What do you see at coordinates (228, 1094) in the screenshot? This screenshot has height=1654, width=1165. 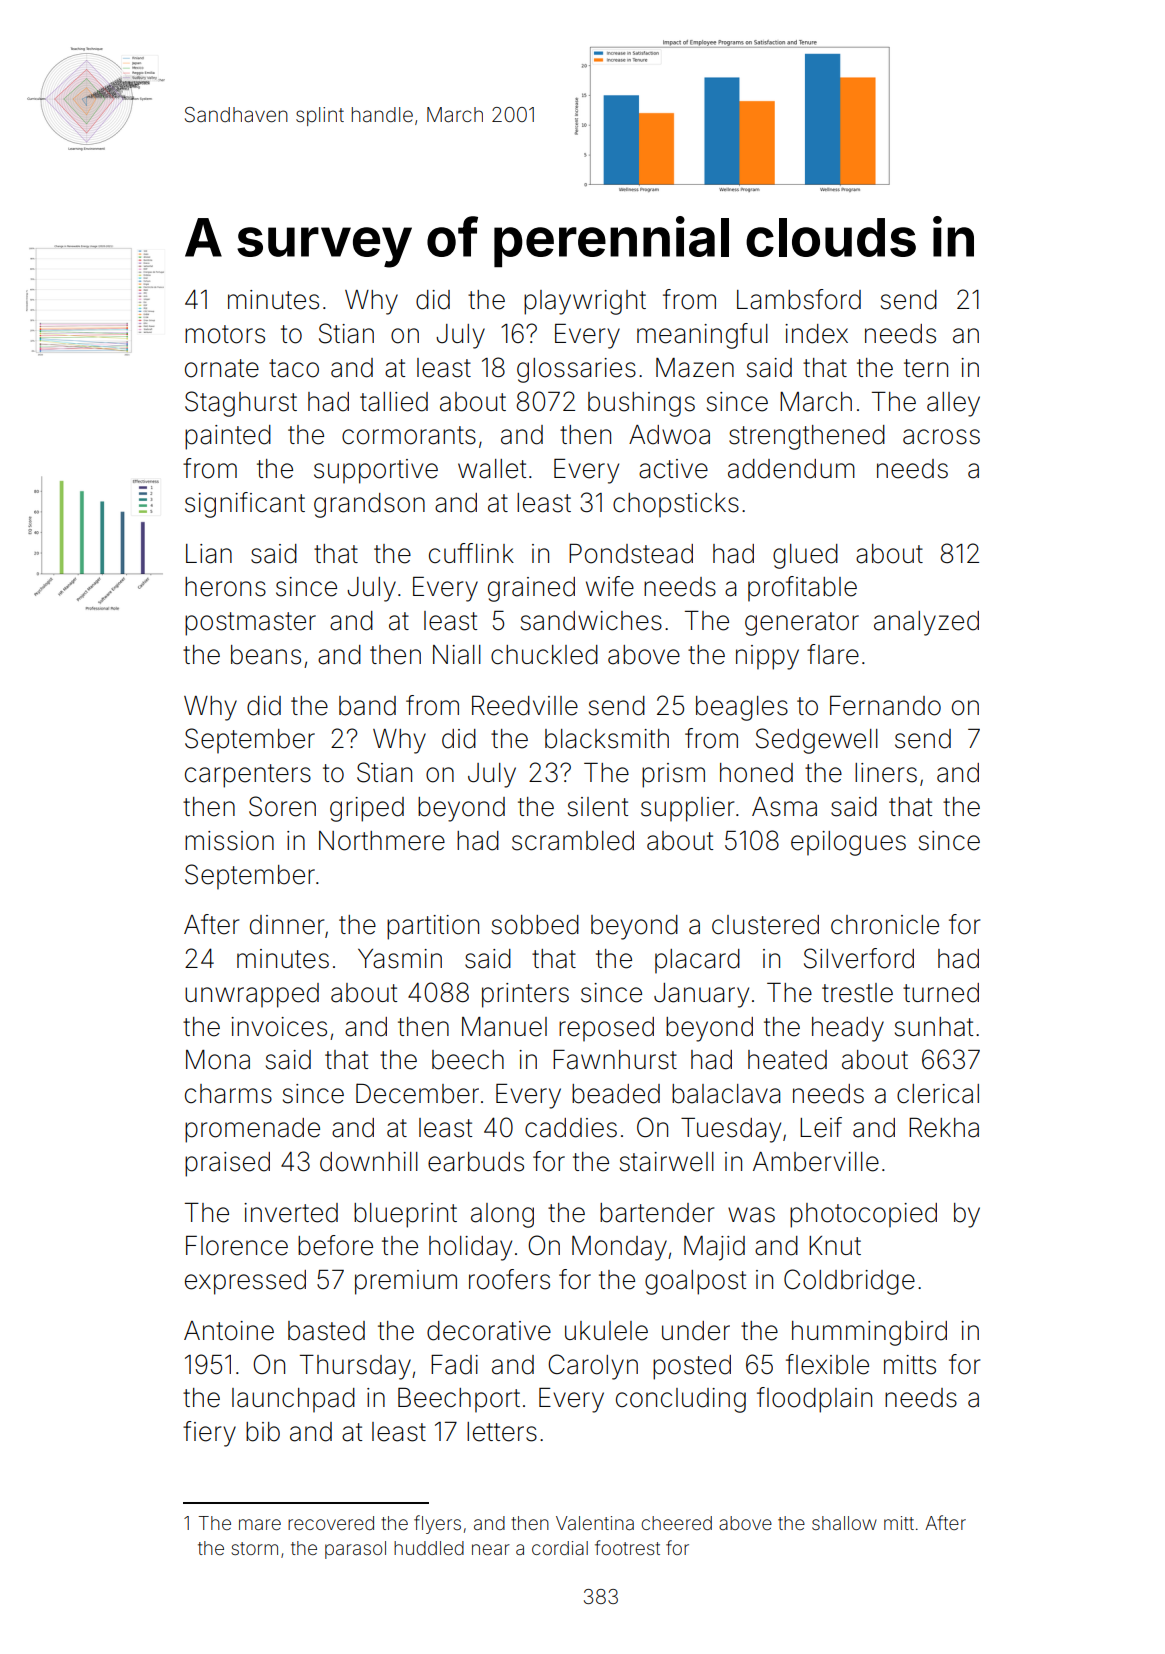 I see `charms` at bounding box center [228, 1094].
